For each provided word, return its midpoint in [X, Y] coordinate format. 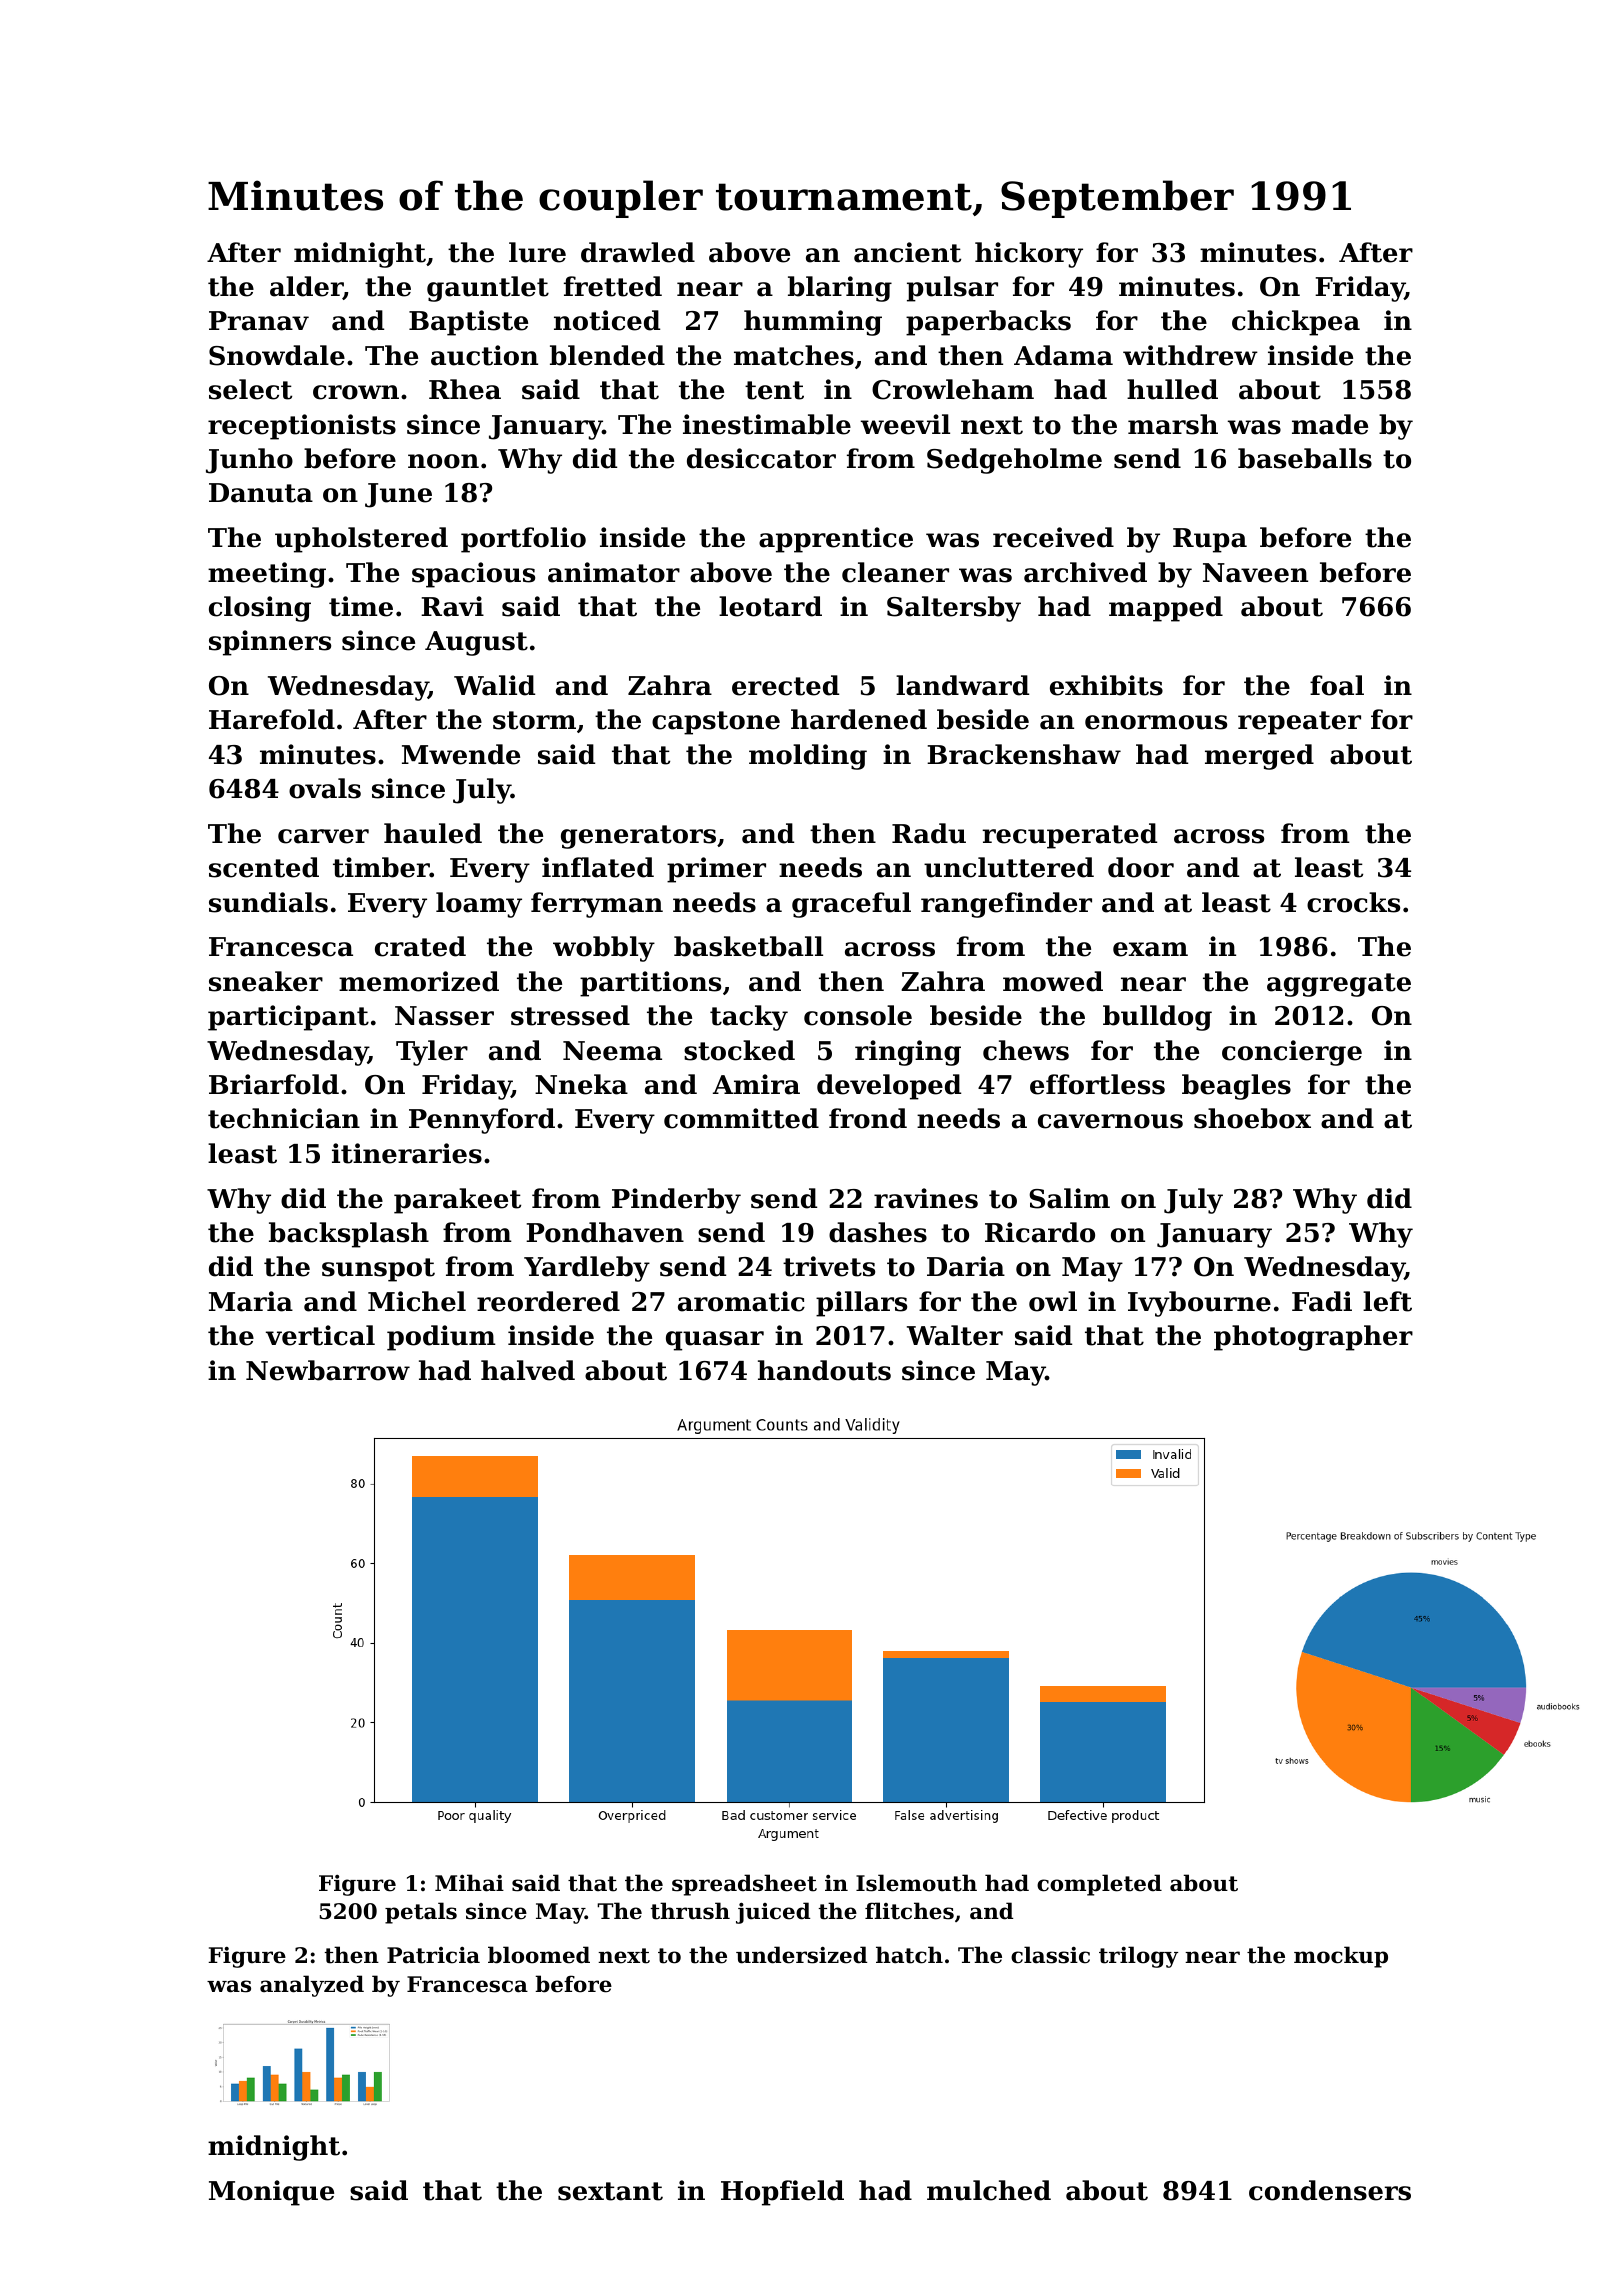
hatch [909, 1955]
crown [356, 392]
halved [528, 1370]
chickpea [1296, 323]
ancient [907, 252]
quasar [715, 1341]
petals [421, 1913]
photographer [1313, 1338]
